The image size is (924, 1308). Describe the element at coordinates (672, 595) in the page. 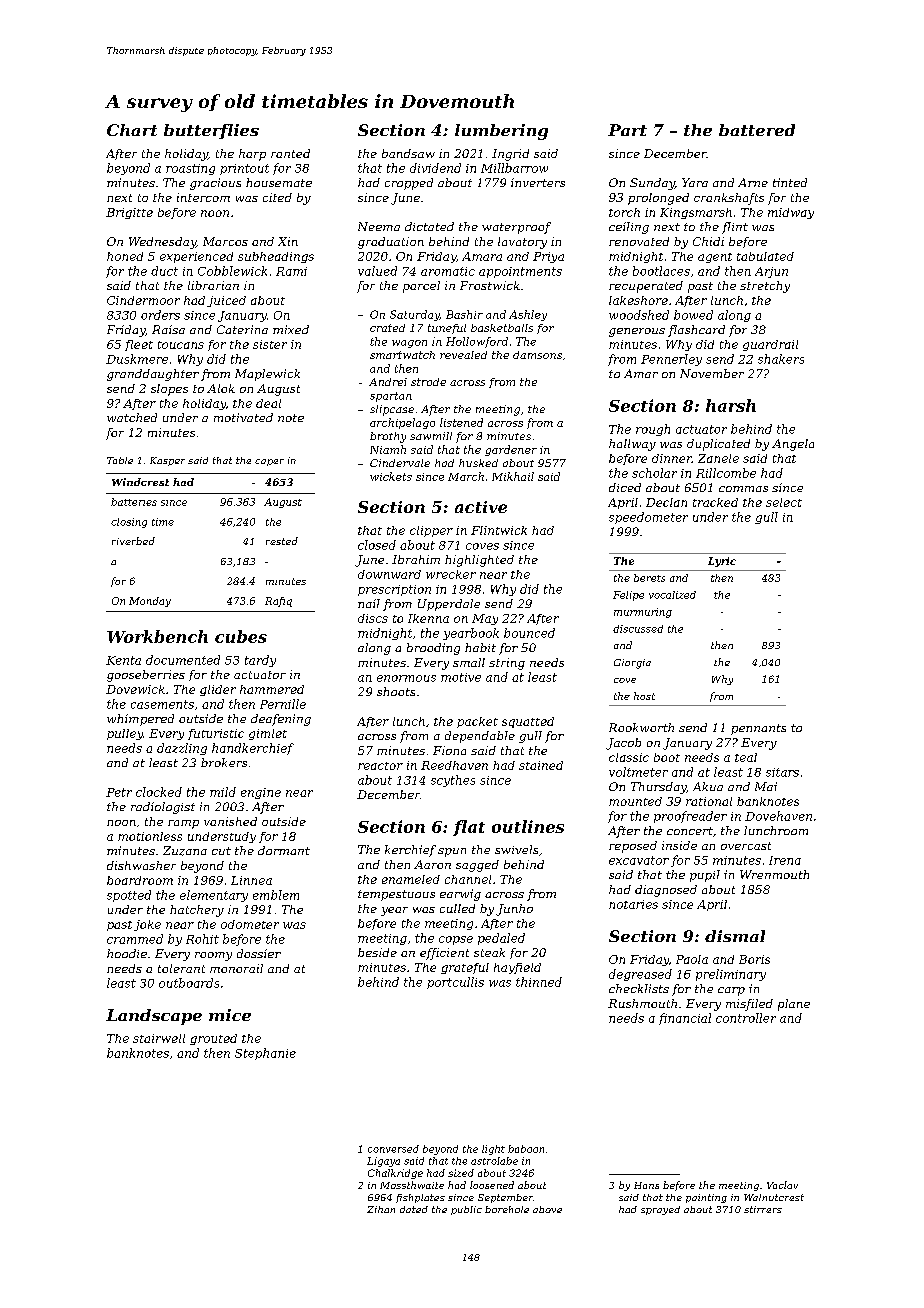

I see `vocalized` at that location.
